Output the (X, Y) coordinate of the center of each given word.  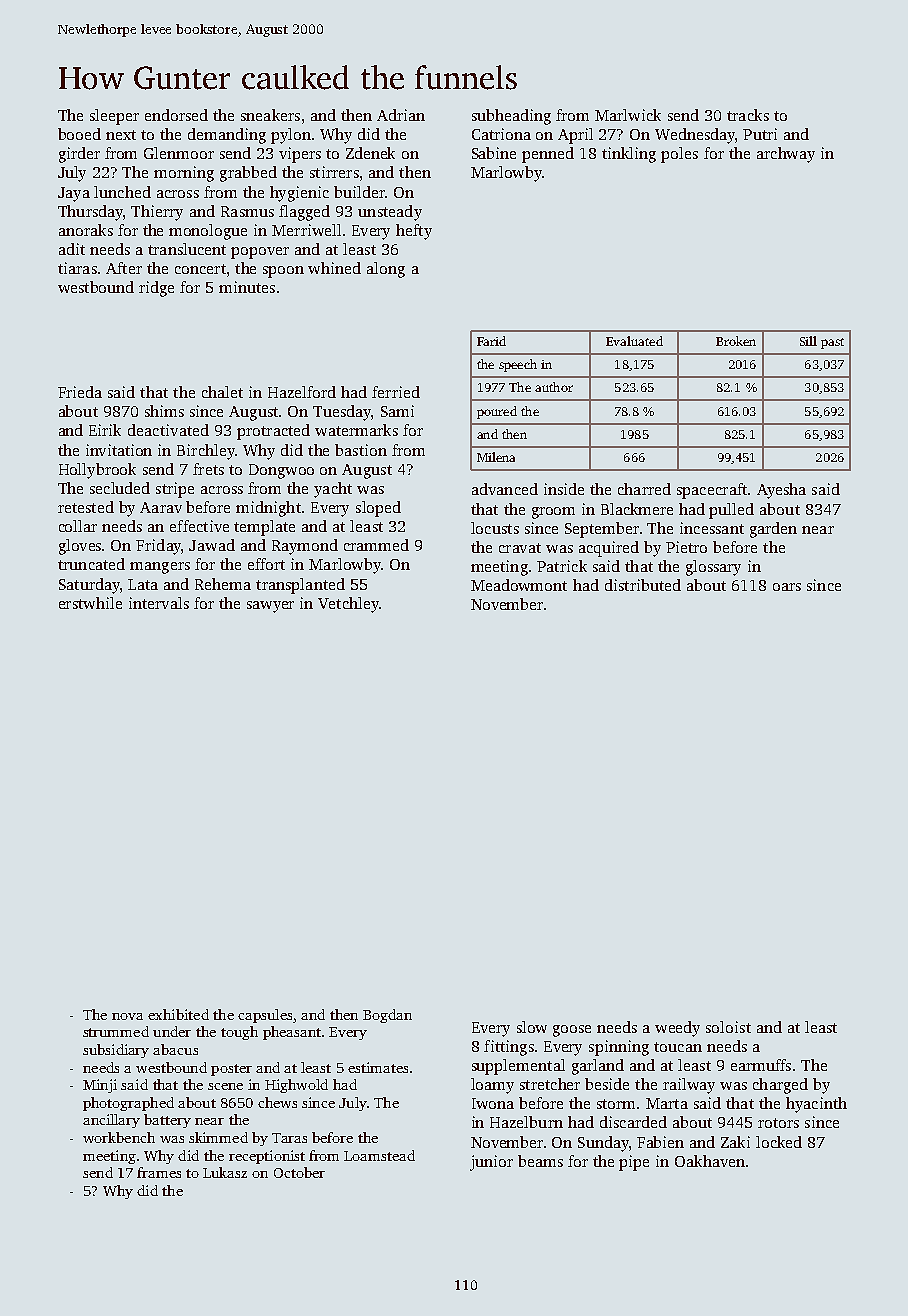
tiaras (77, 268)
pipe (634, 1163)
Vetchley (348, 605)
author (554, 387)
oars (787, 587)
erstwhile (90, 603)
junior (491, 1163)
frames (159, 1172)
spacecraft (712, 491)
